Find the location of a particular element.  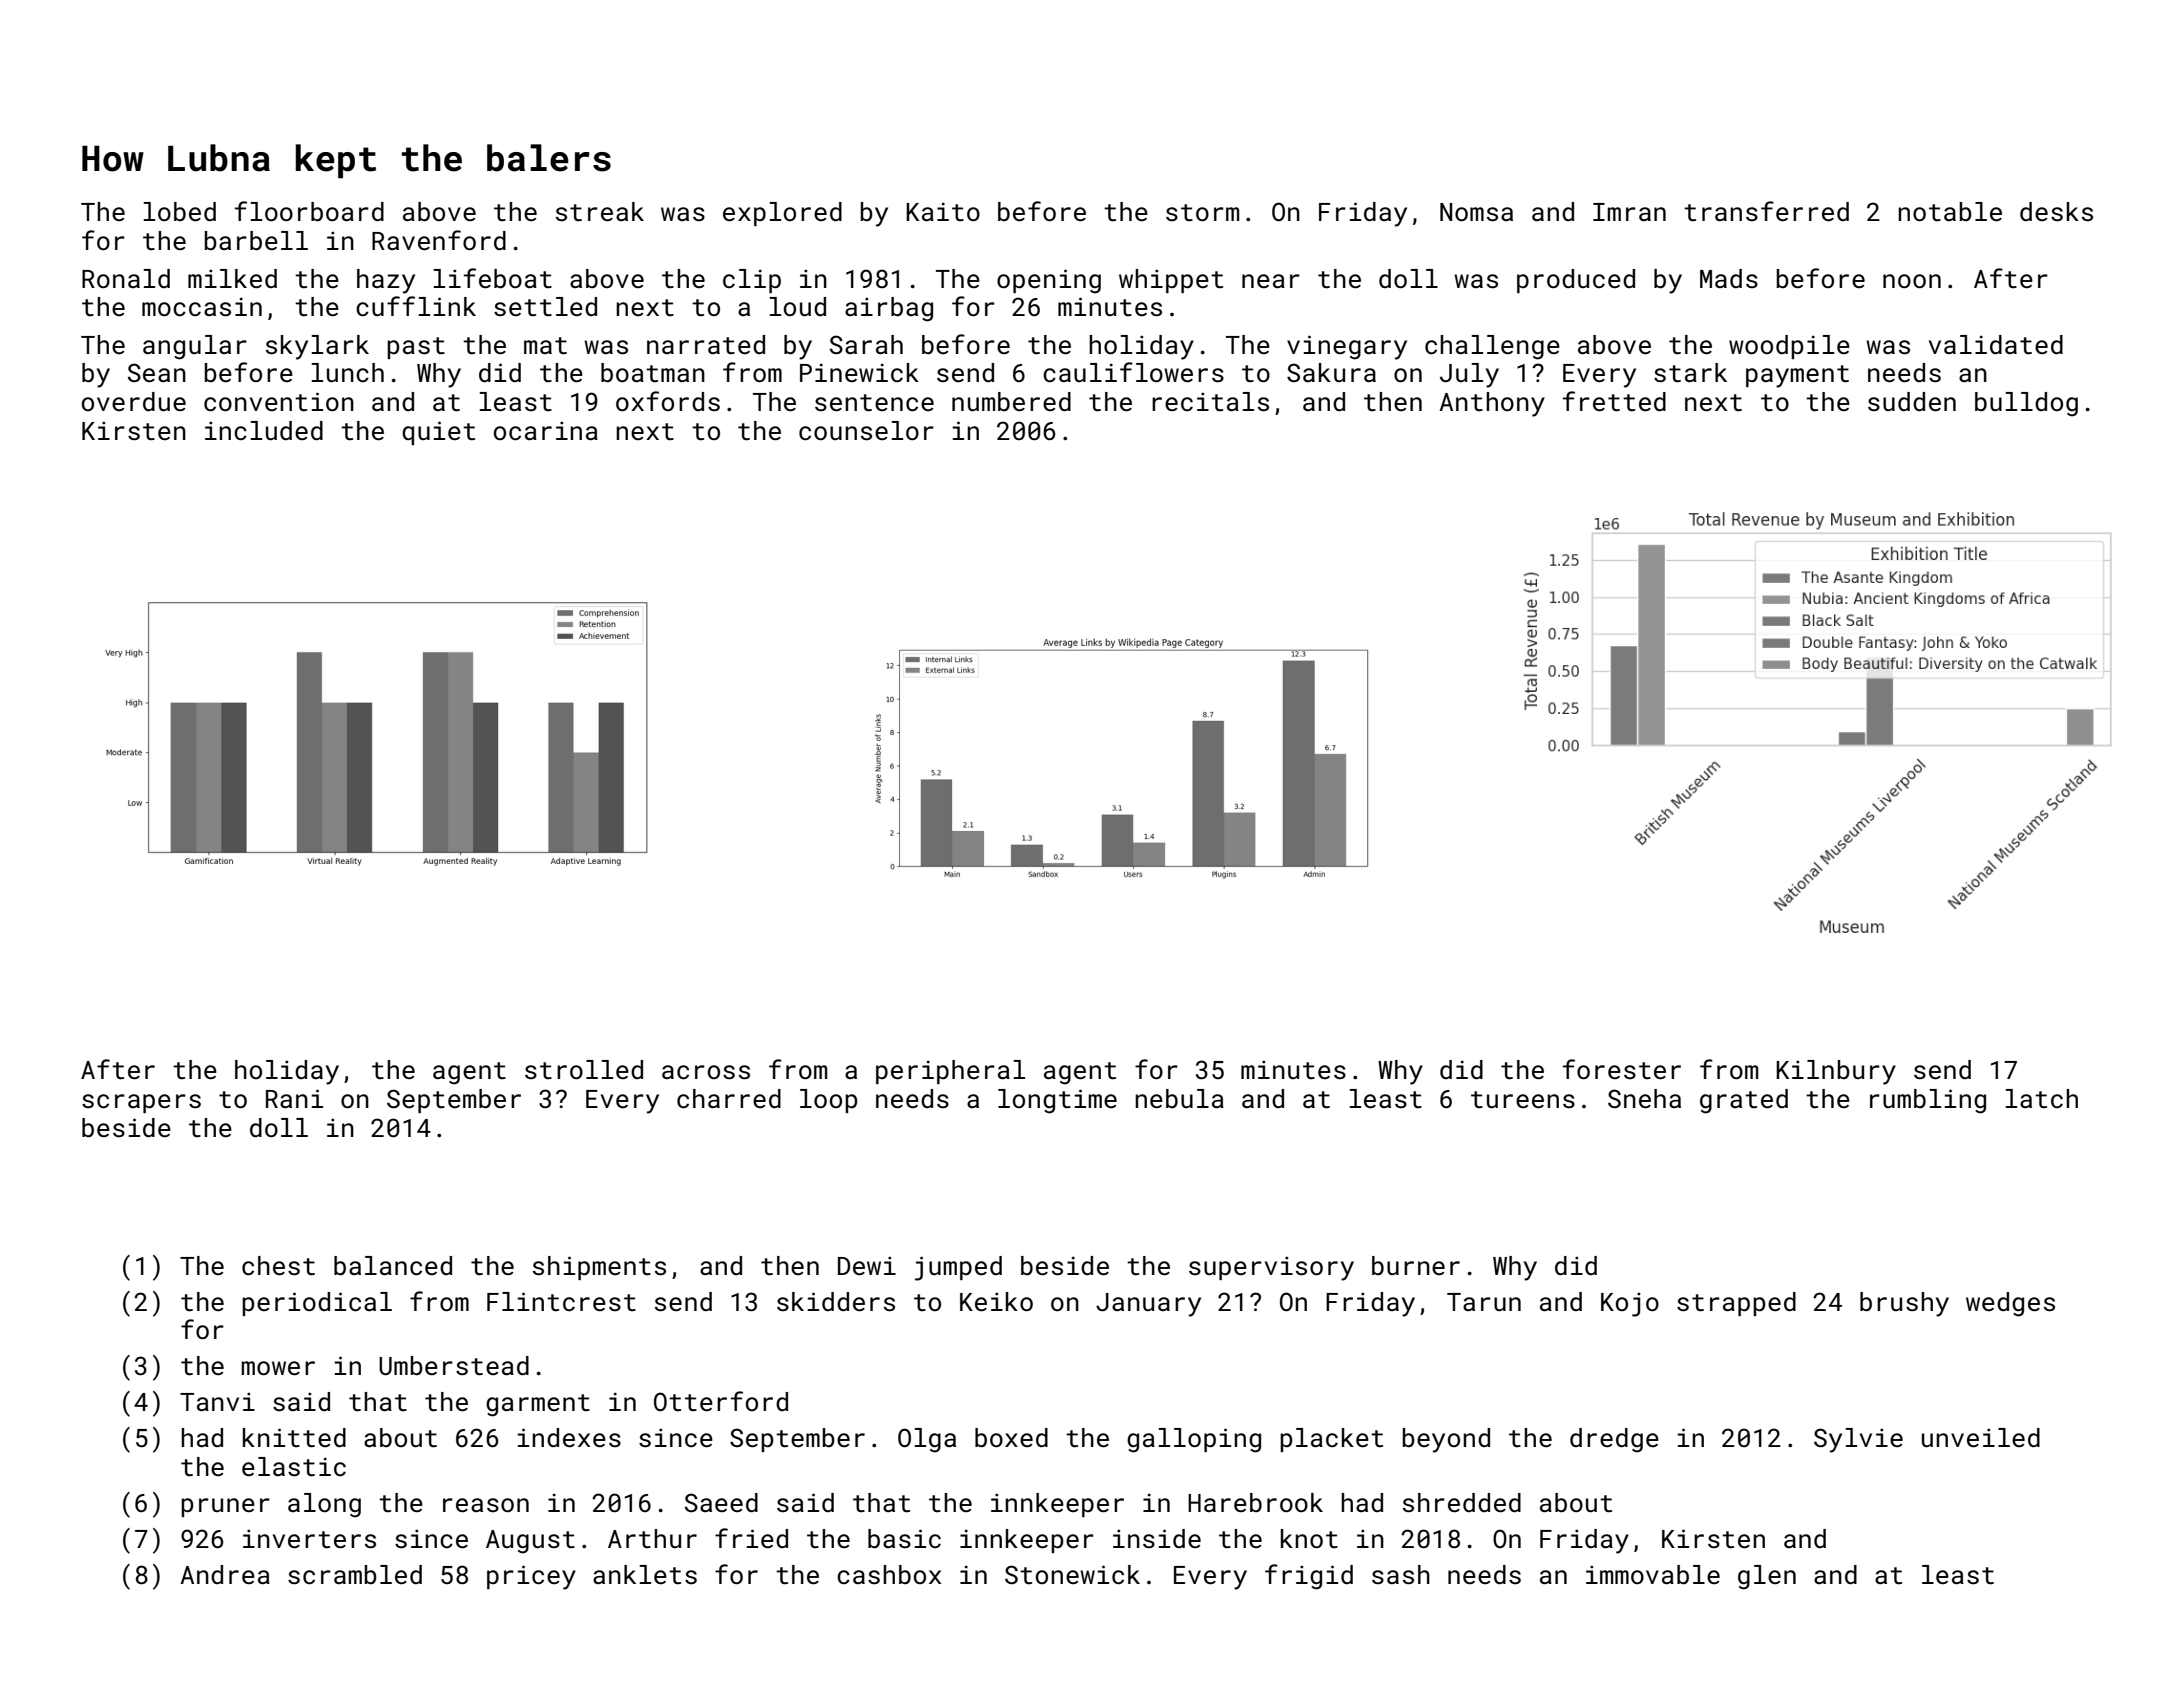

glen is located at coordinates (1767, 1577).
